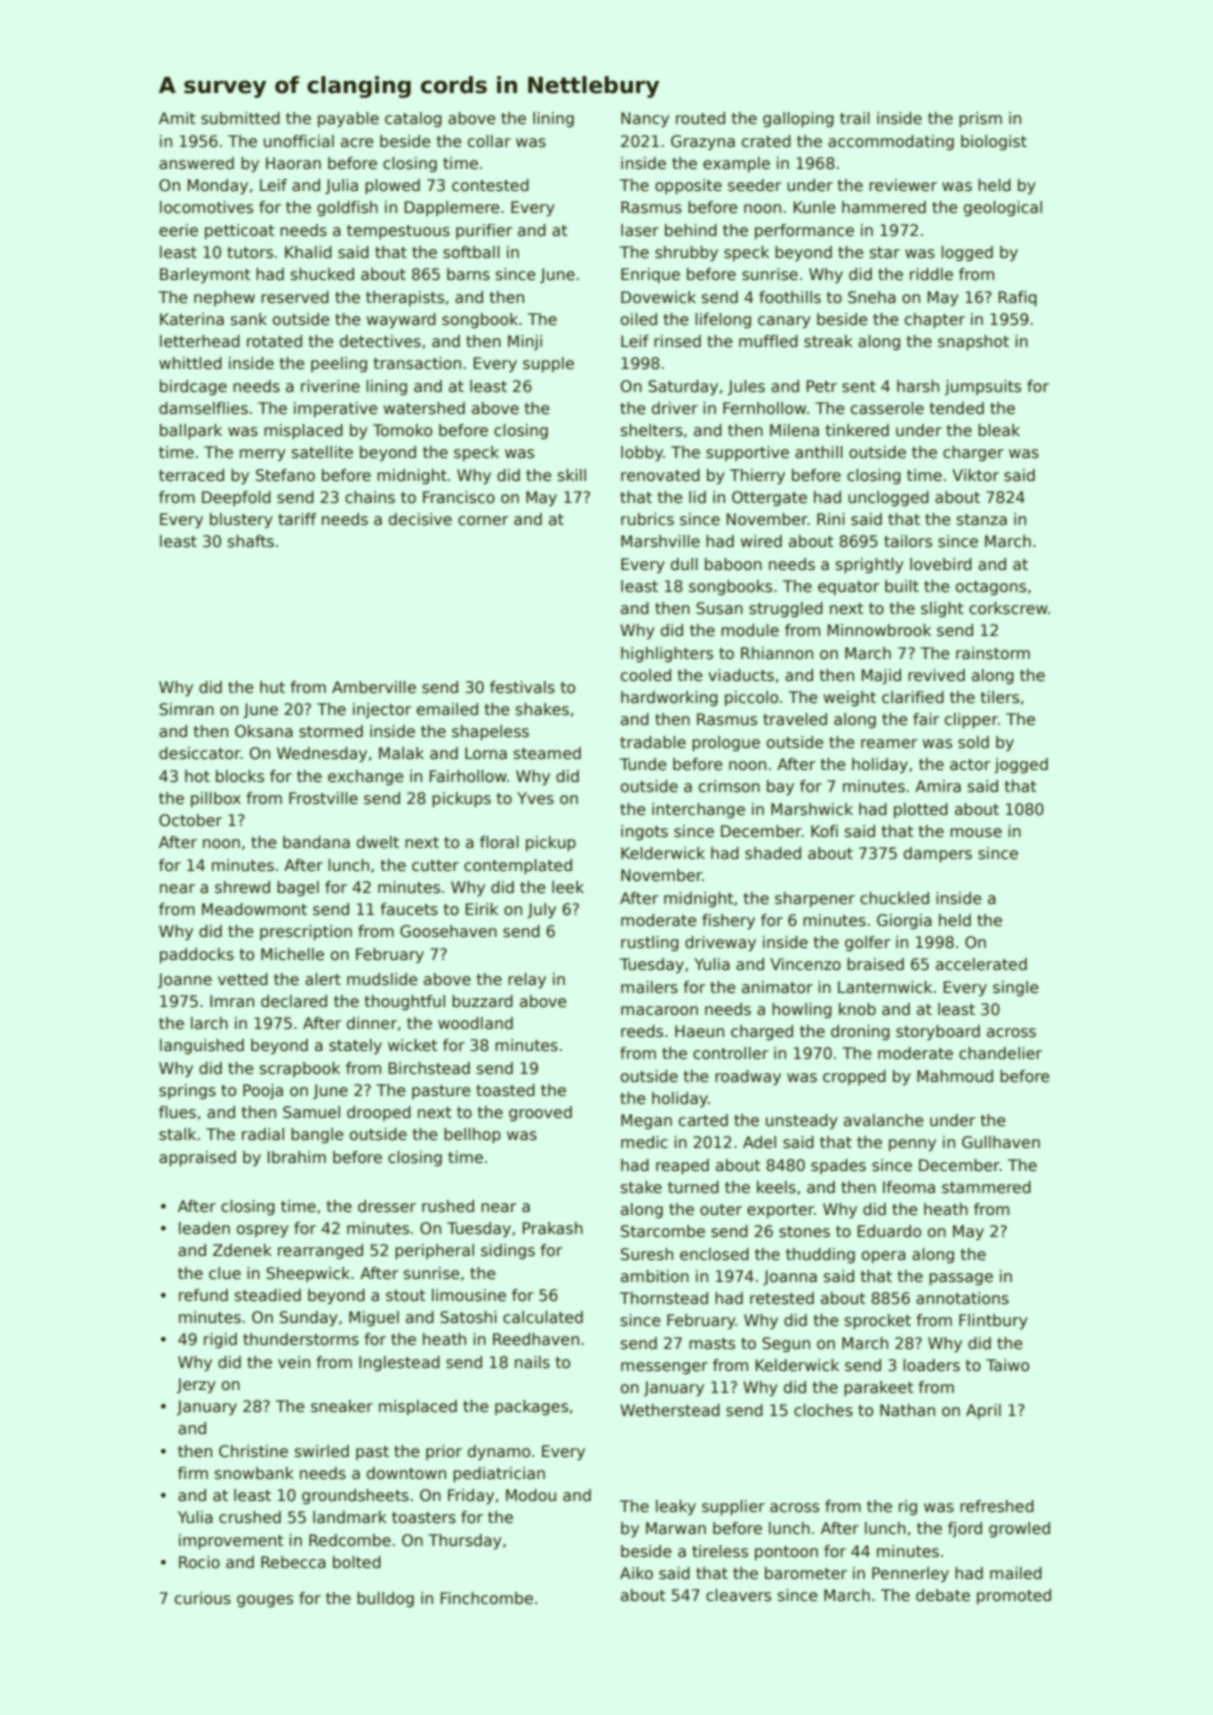 This image has width=1213, height=1715. Describe the element at coordinates (644, 1142) in the image. I see `medic` at that location.
